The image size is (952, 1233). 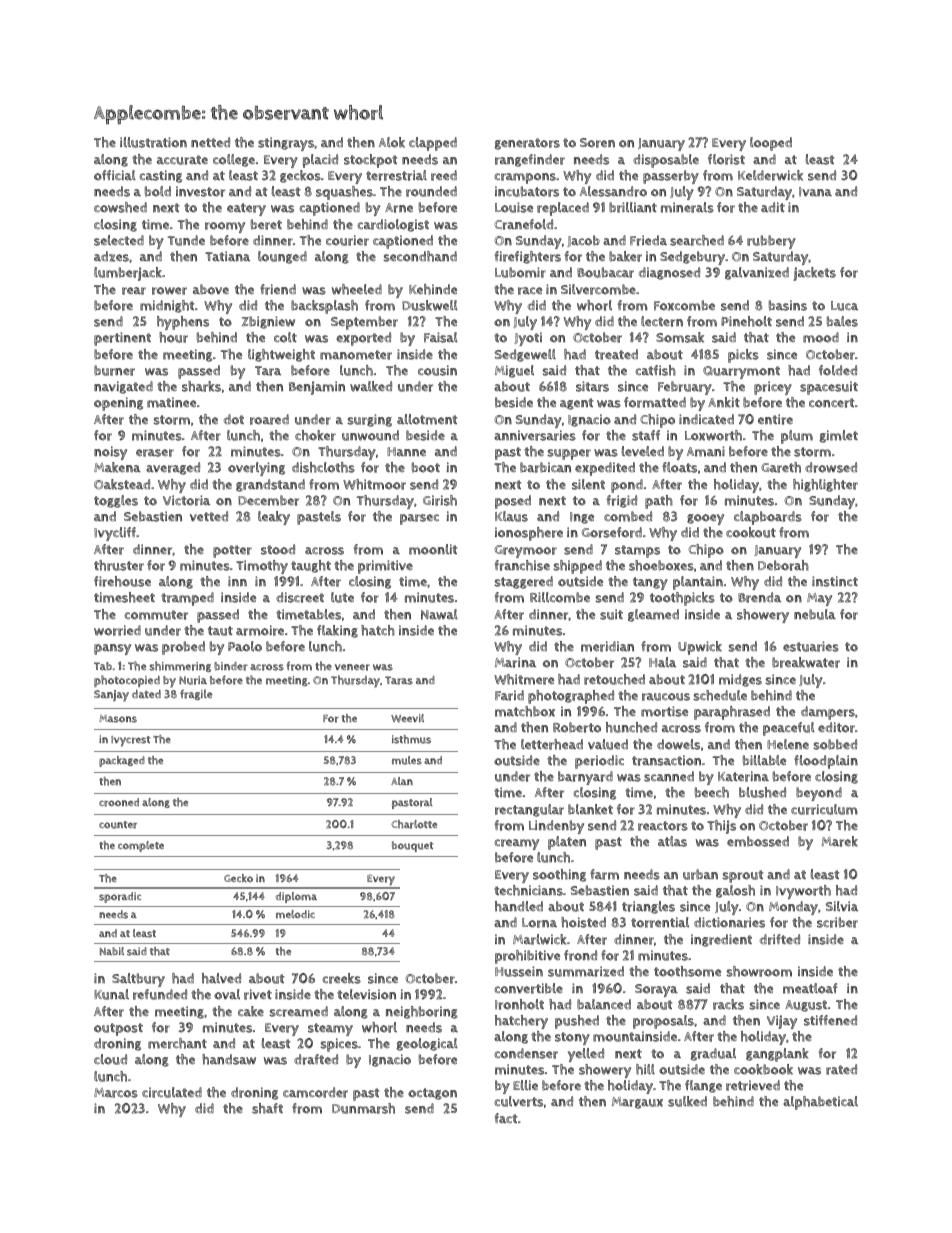 What do you see at coordinates (810, 988) in the image?
I see `meatloaf` at bounding box center [810, 988].
